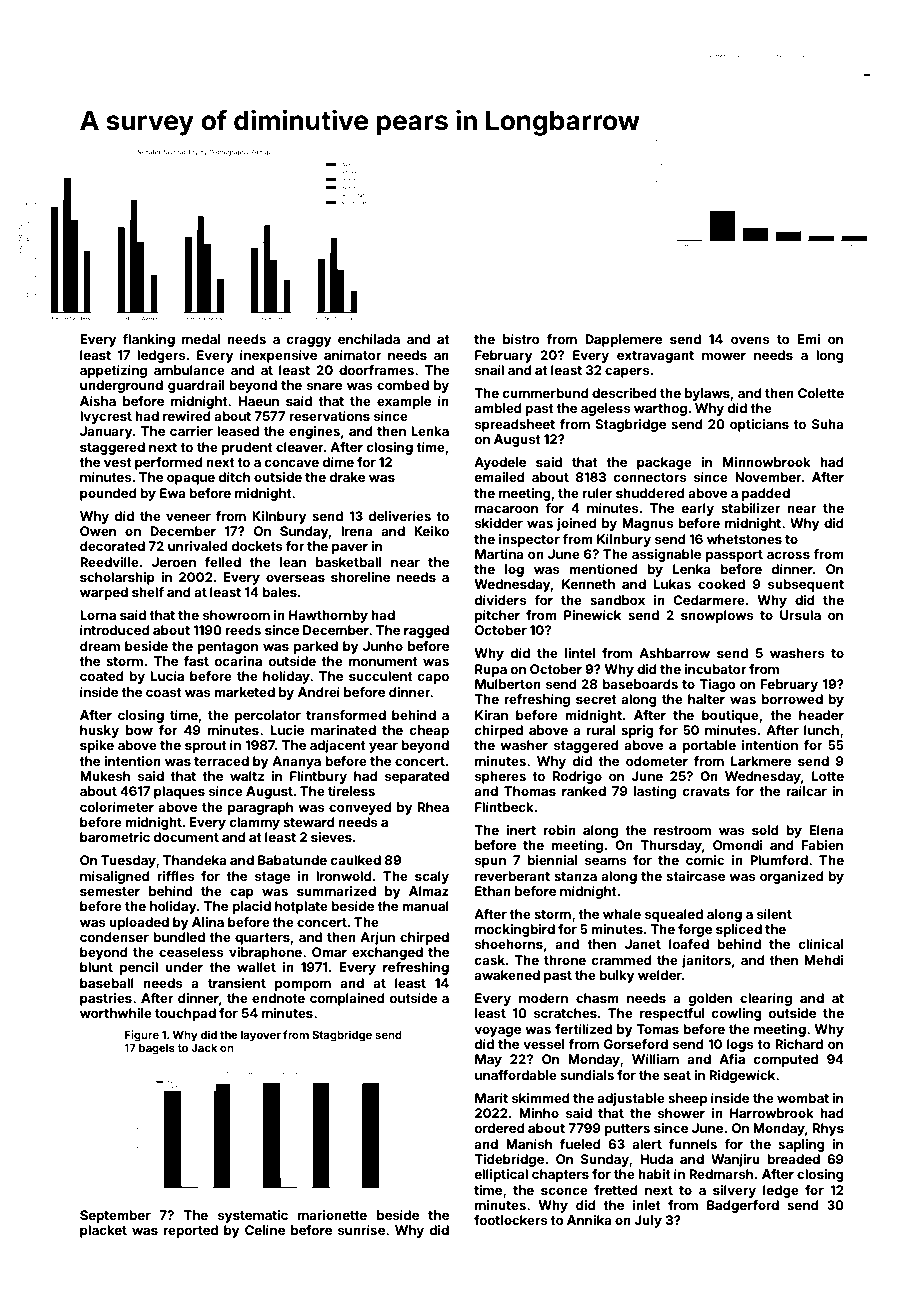 The height and width of the screenshot is (1308, 924). What do you see at coordinates (828, 424) in the screenshot?
I see `Suha` at bounding box center [828, 424].
